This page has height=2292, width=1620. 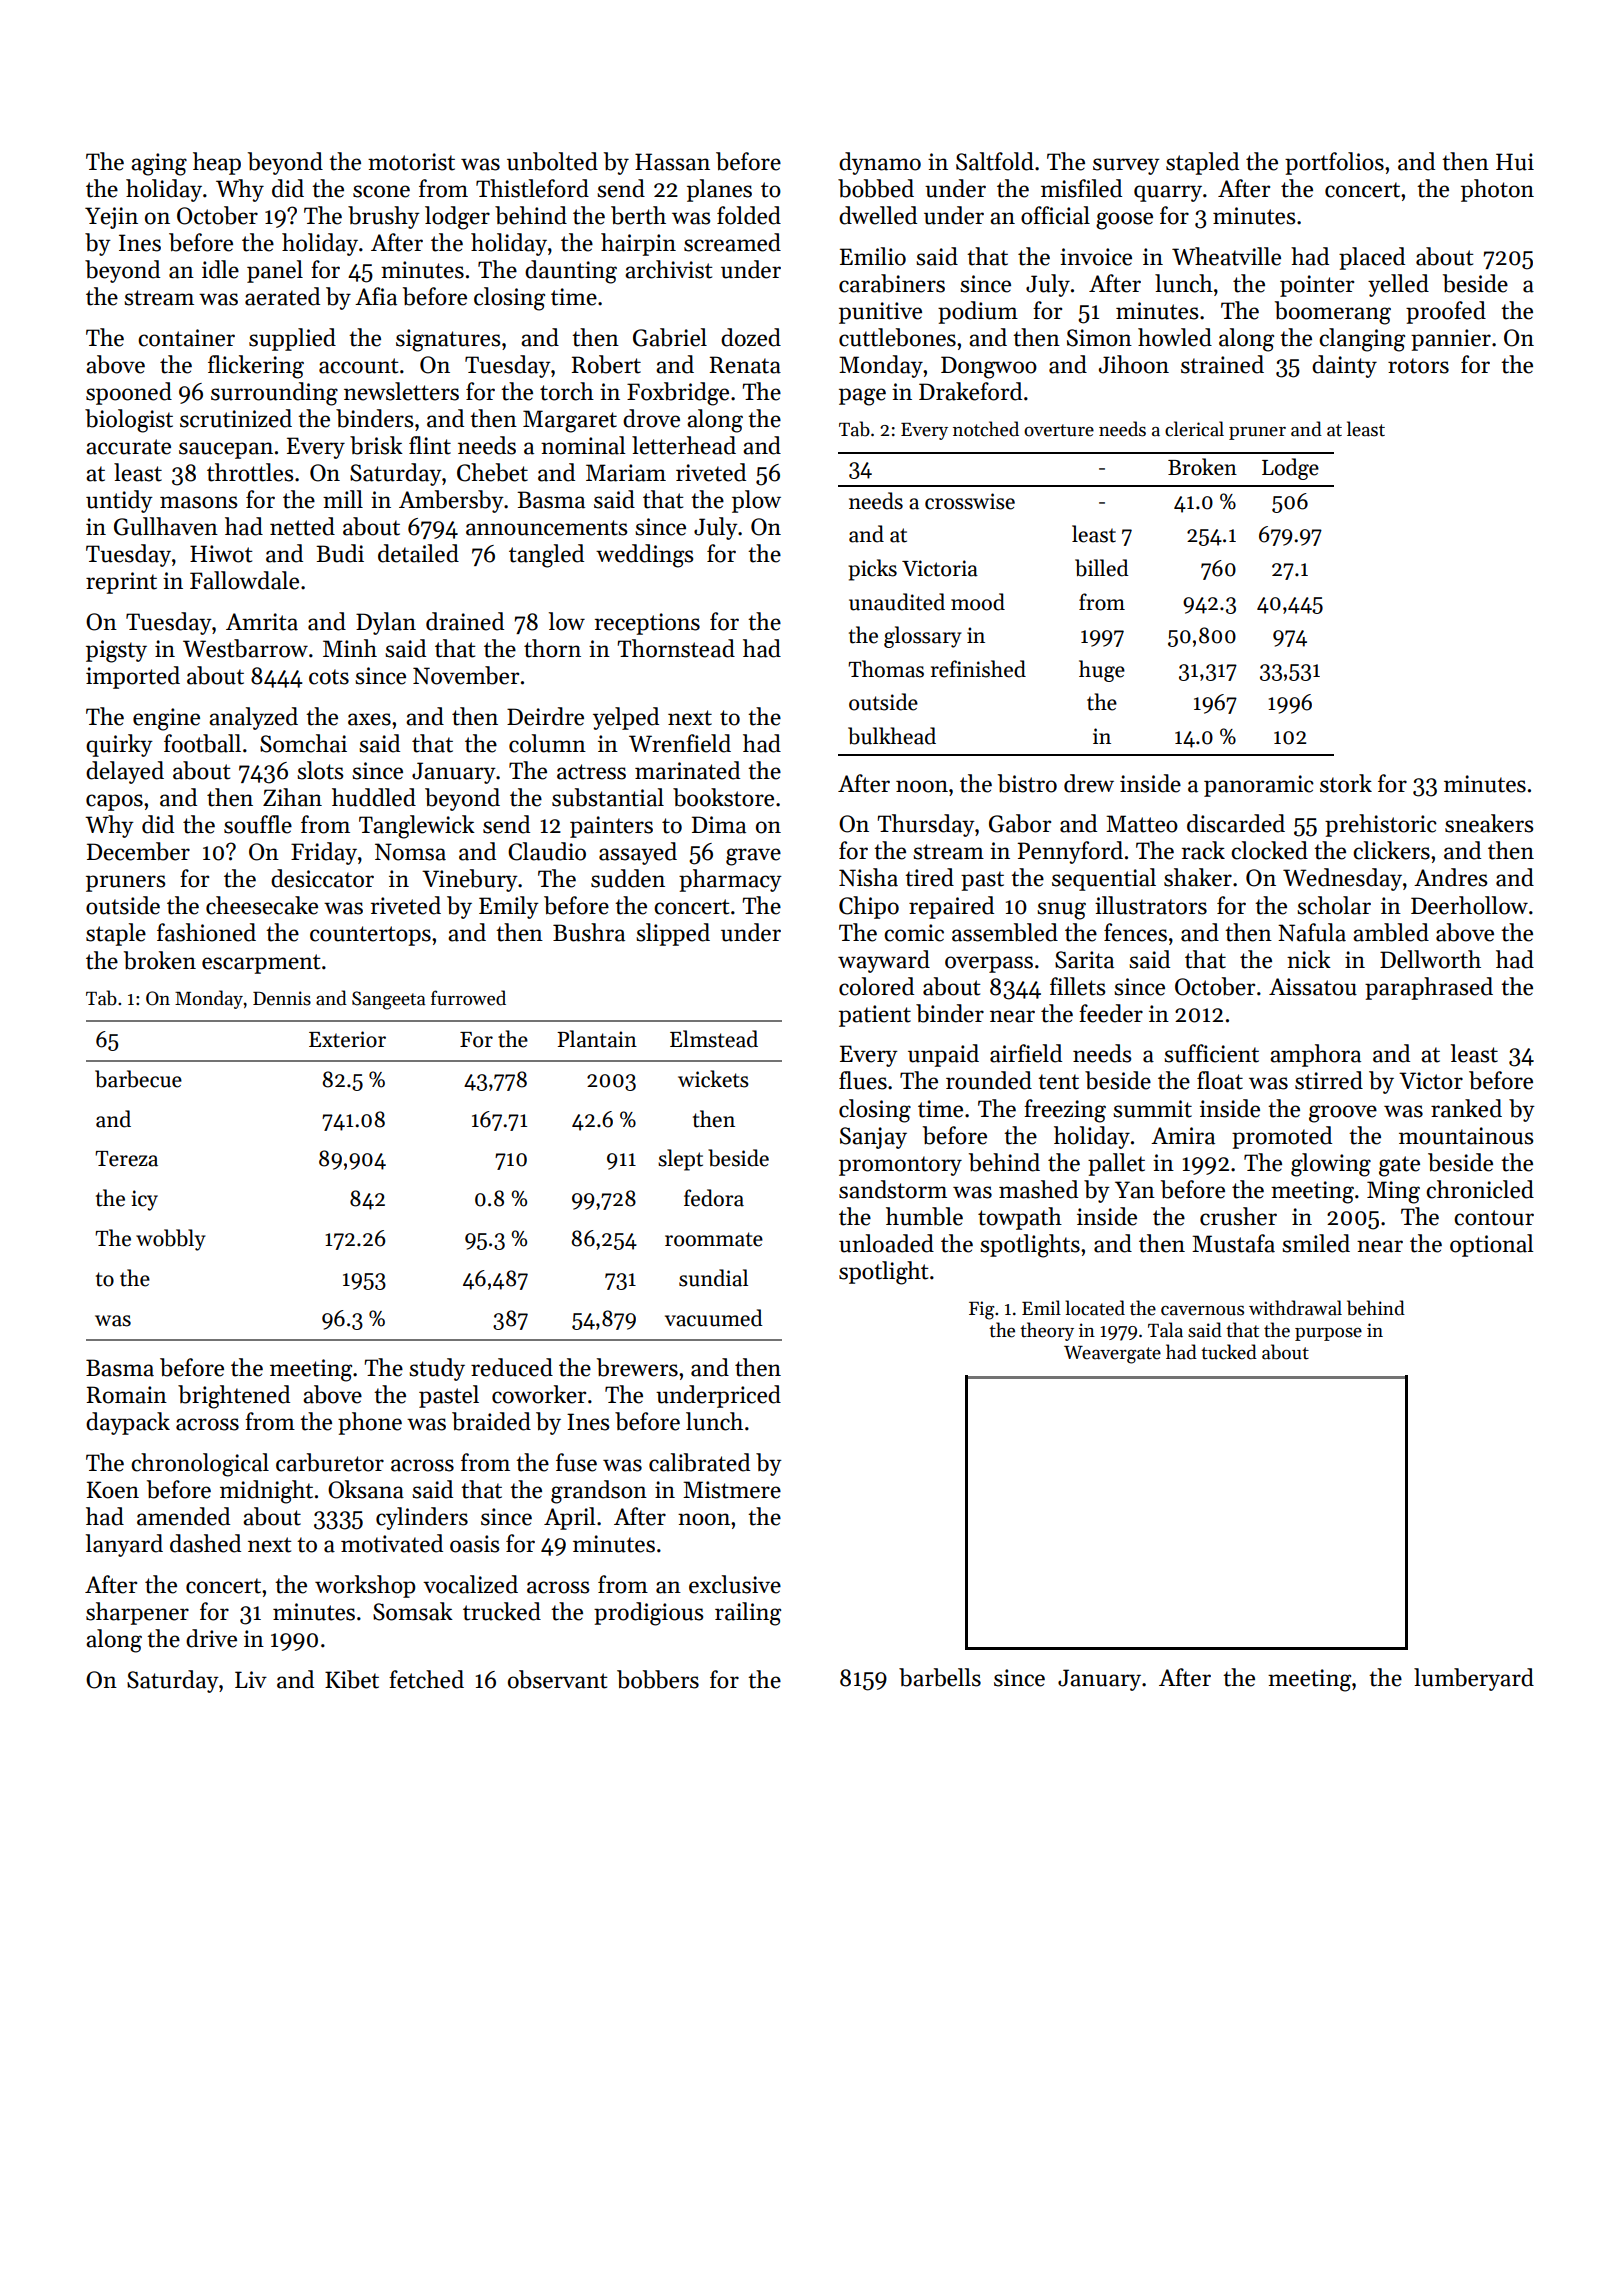 I want to click on Mustafa, so click(x=1233, y=1243).
